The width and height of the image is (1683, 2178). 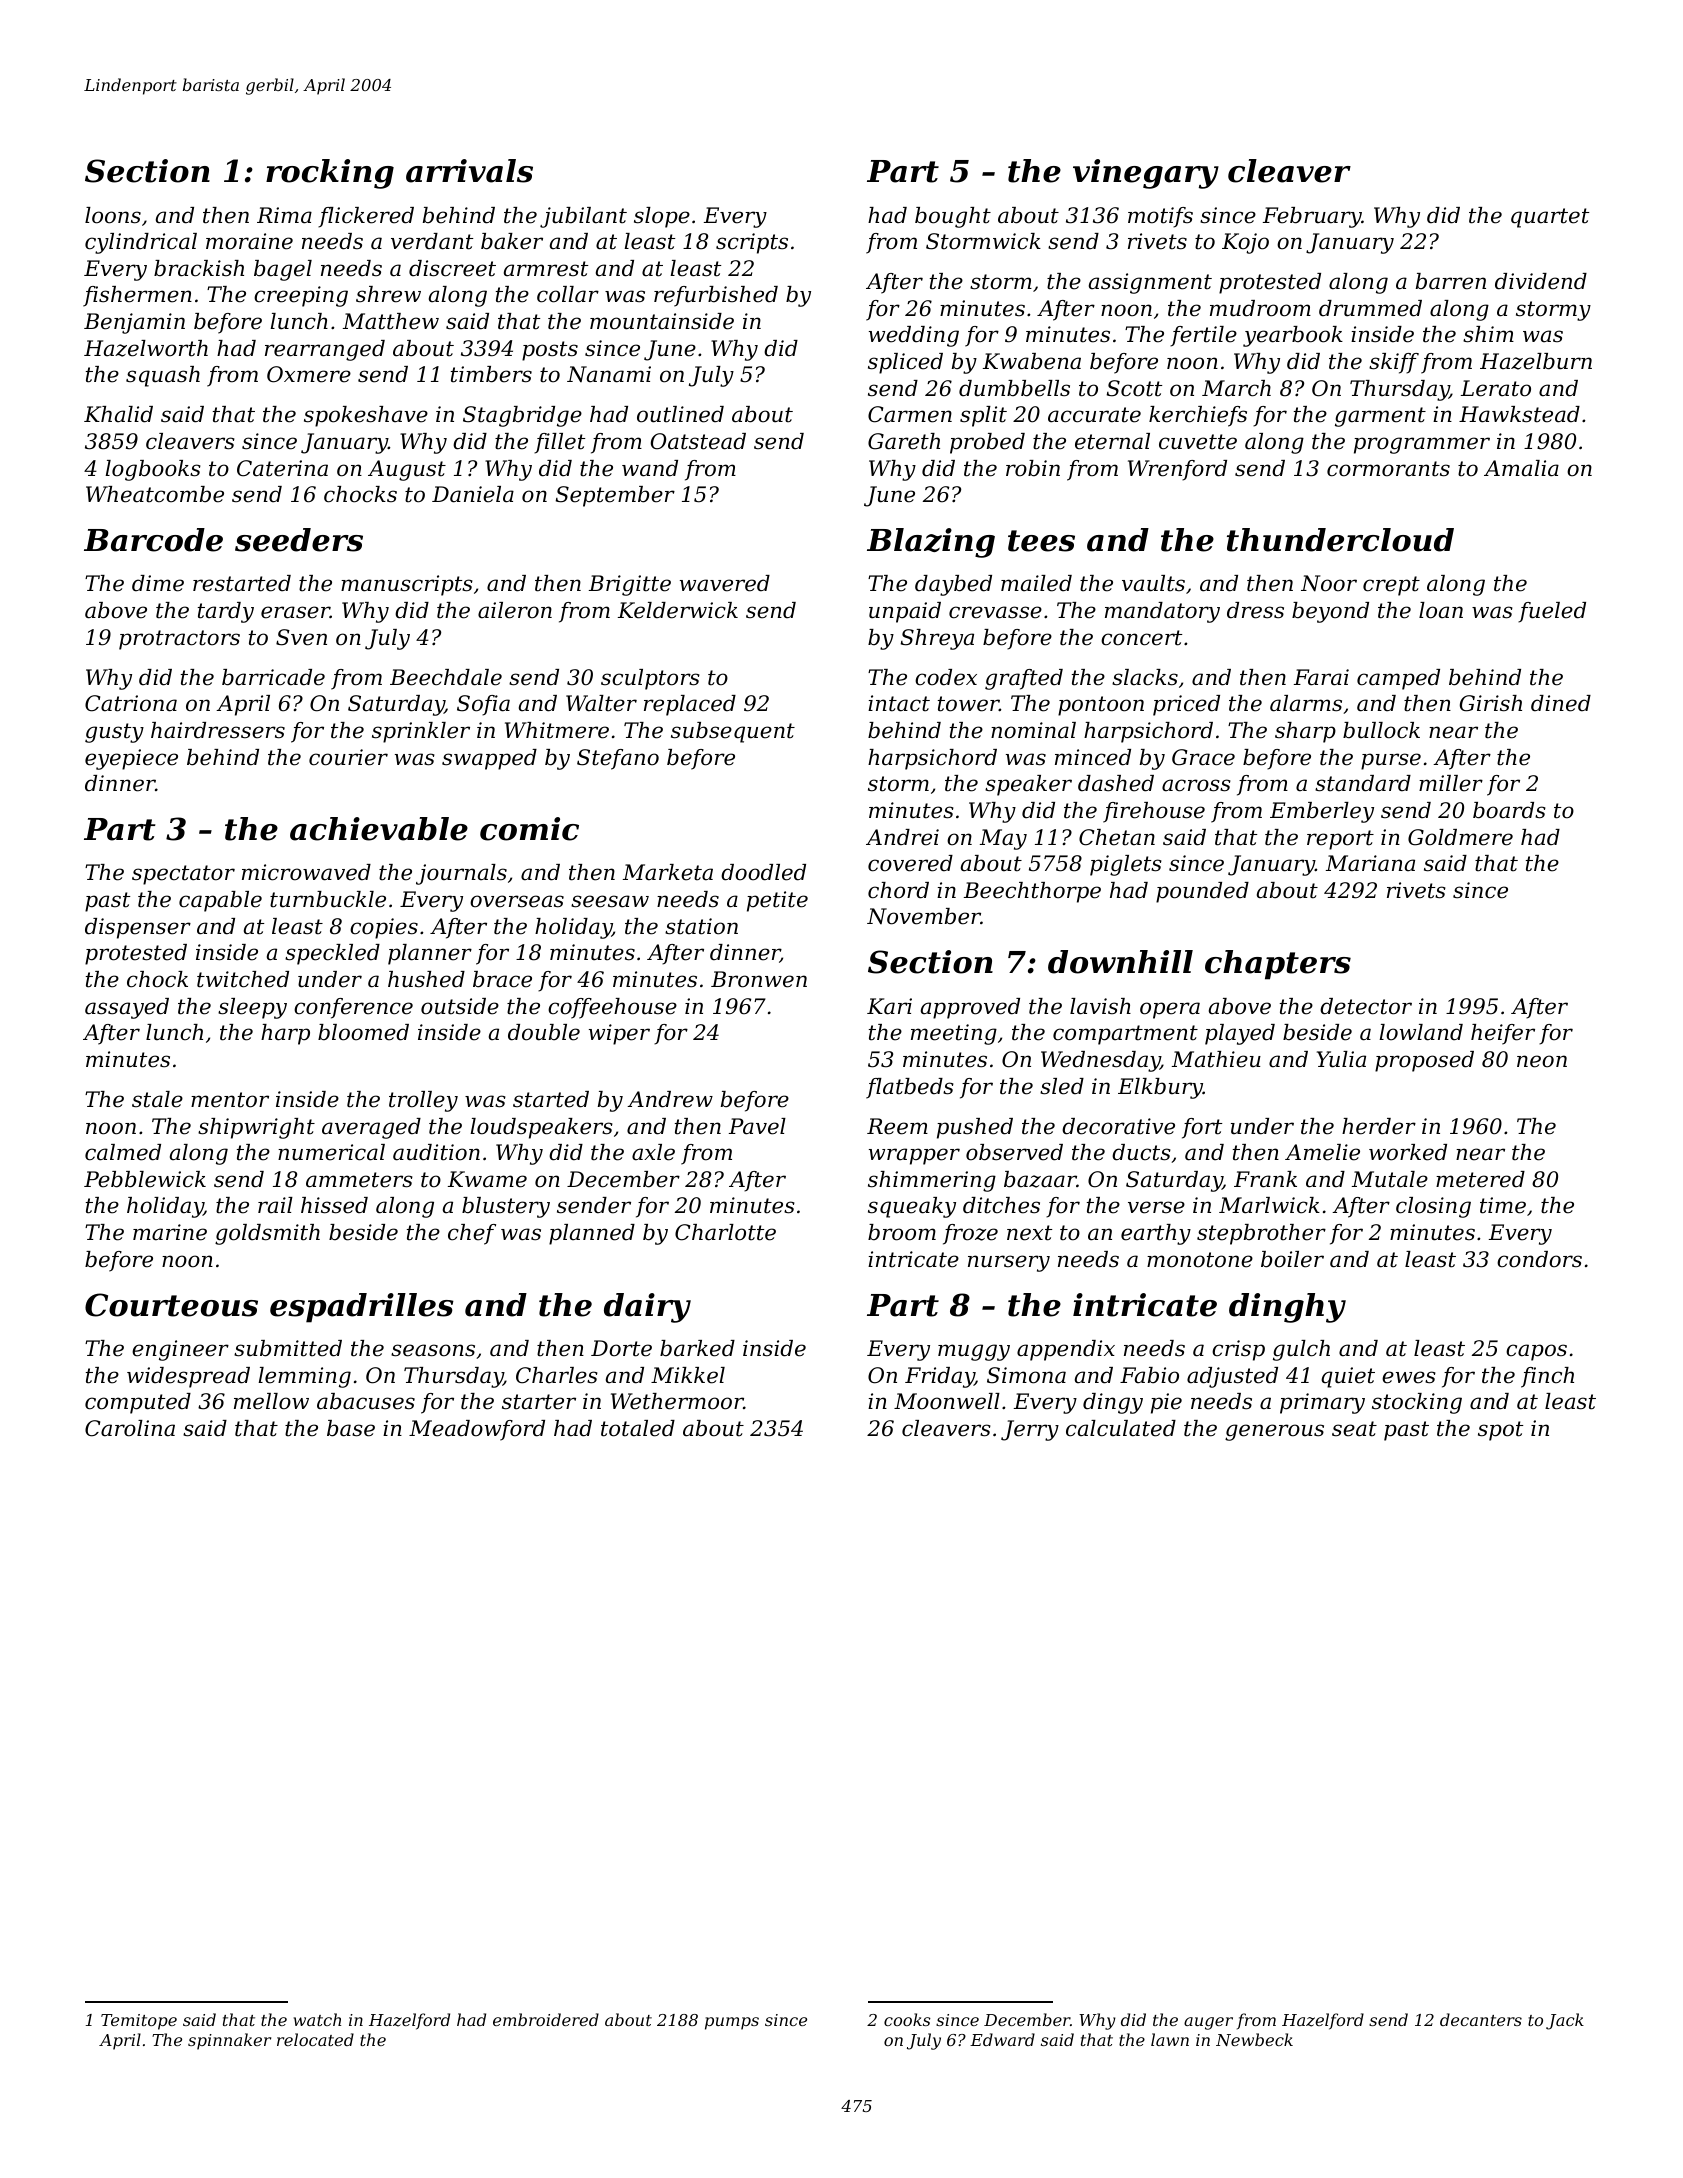 I want to click on quartet, so click(x=1550, y=218).
